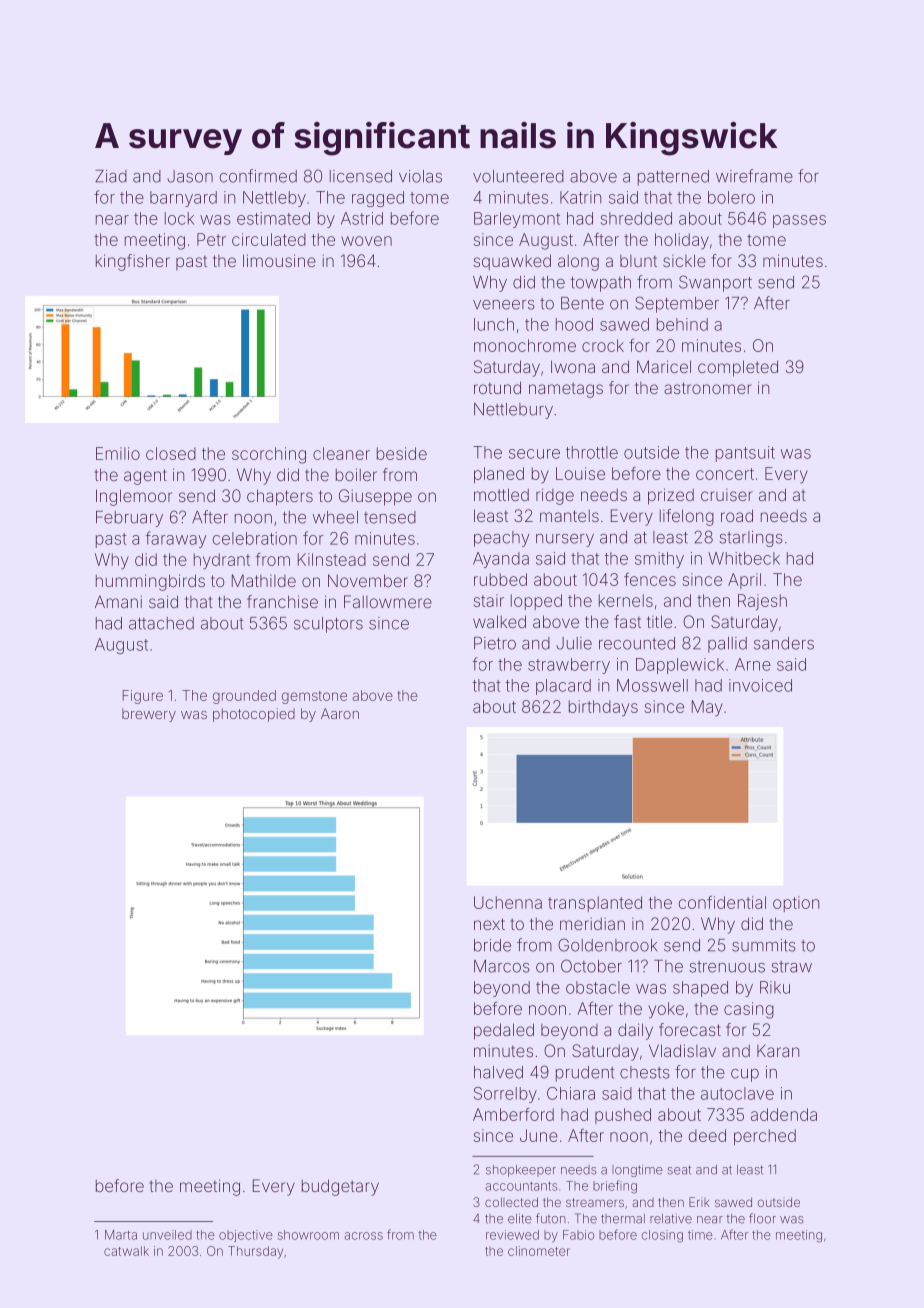 The width and height of the page is (924, 1308). I want to click on casing, so click(749, 1010).
